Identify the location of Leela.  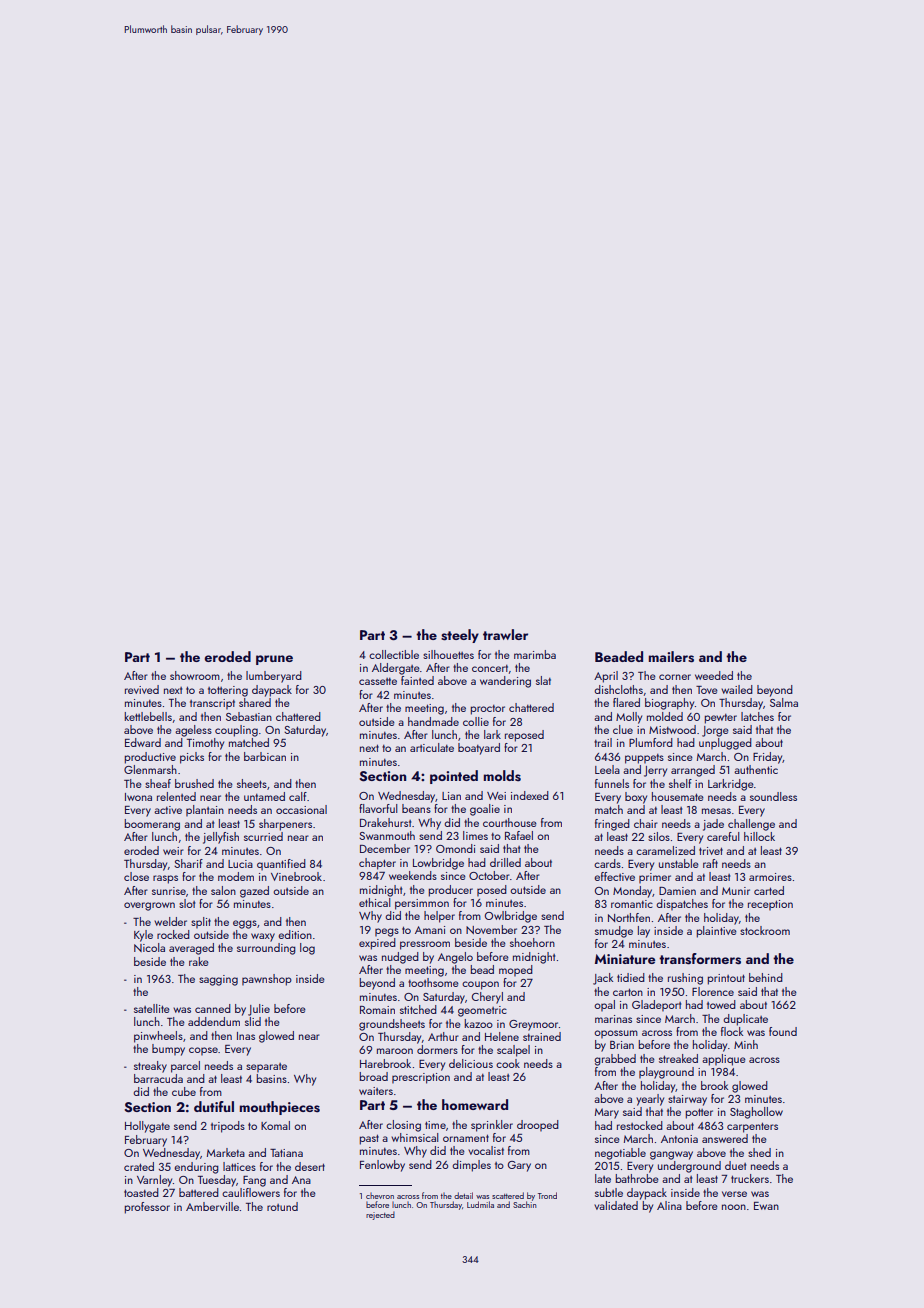
(607, 769).
